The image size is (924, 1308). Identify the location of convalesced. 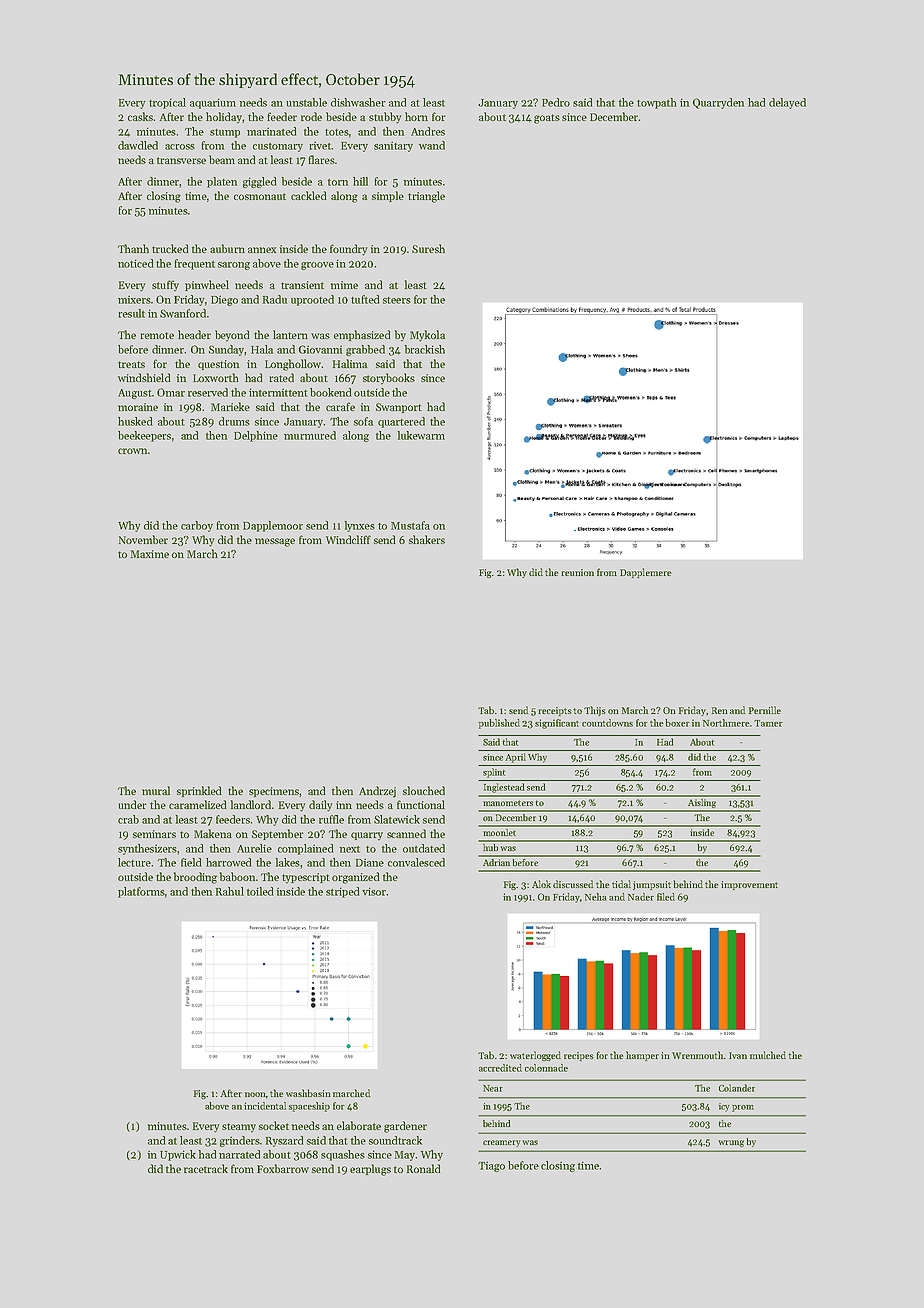
(416, 862).
